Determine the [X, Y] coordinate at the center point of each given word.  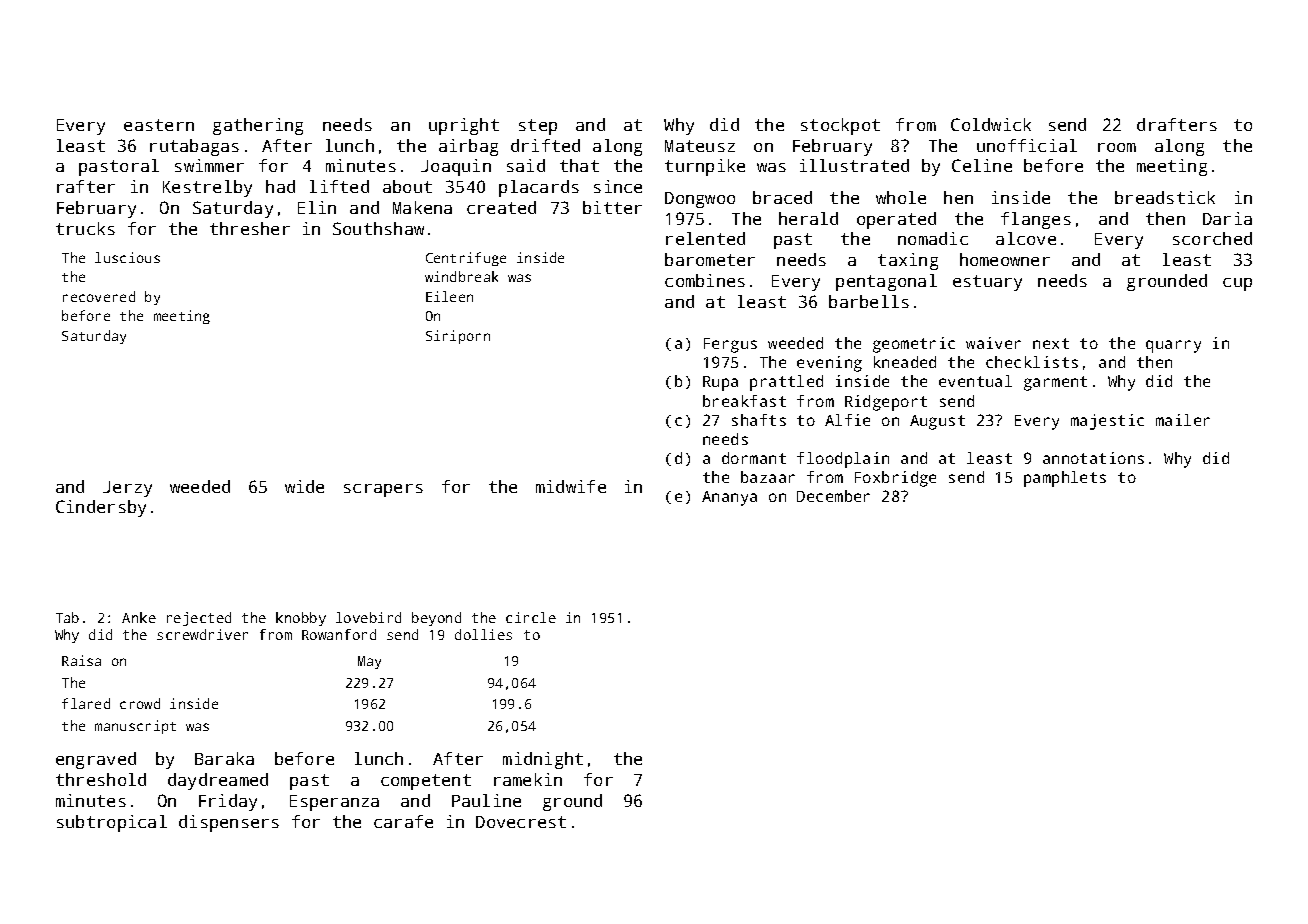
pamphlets [1065, 479]
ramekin [528, 779]
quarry [1173, 346]
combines [705, 280]
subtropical [112, 823]
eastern [159, 125]
